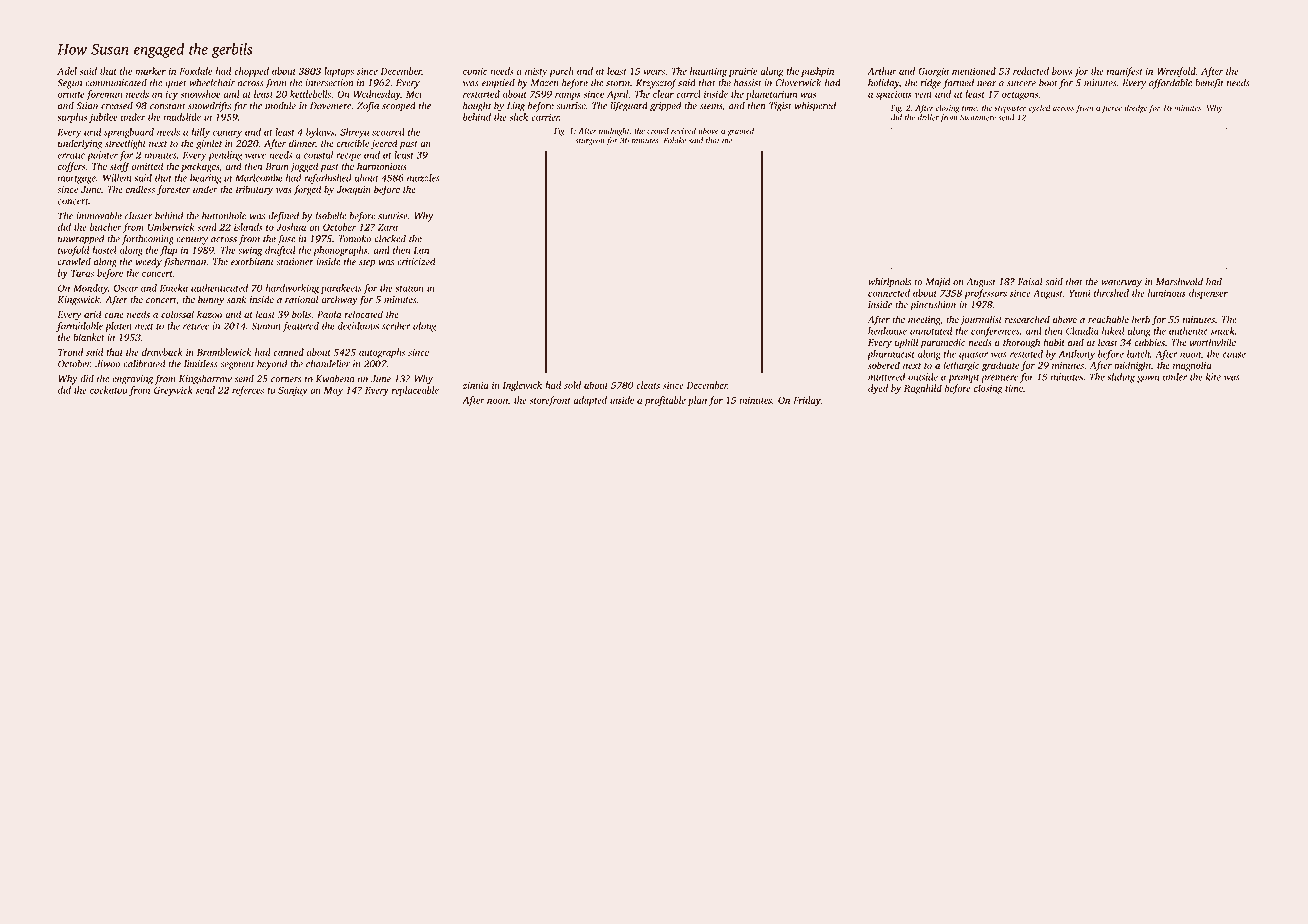 Image resolution: width=1308 pixels, height=924 pixels. Describe the element at coordinates (889, 283) in the page. I see `whirlpools` at that location.
